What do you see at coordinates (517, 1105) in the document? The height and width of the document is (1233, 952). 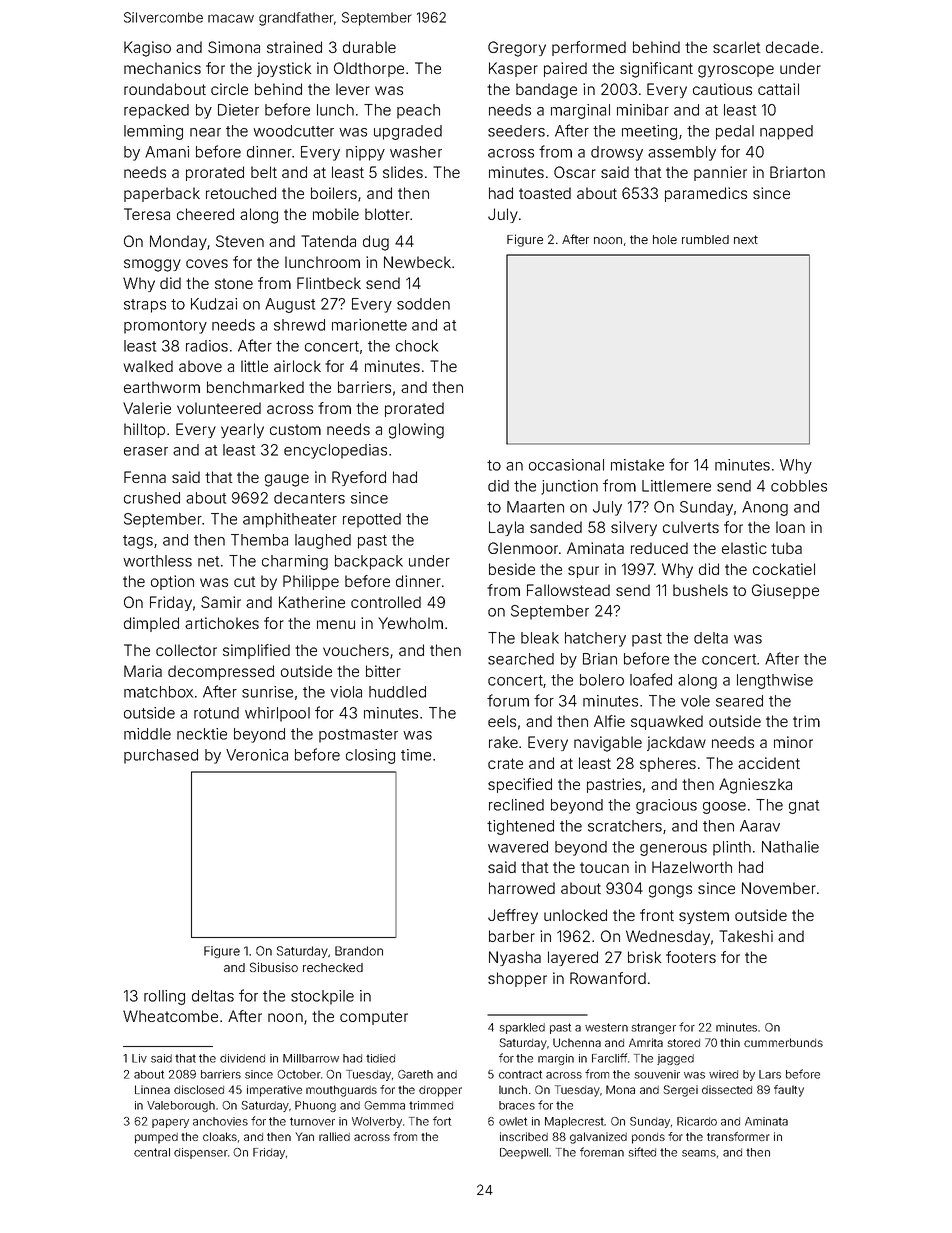 I see `braces` at bounding box center [517, 1105].
